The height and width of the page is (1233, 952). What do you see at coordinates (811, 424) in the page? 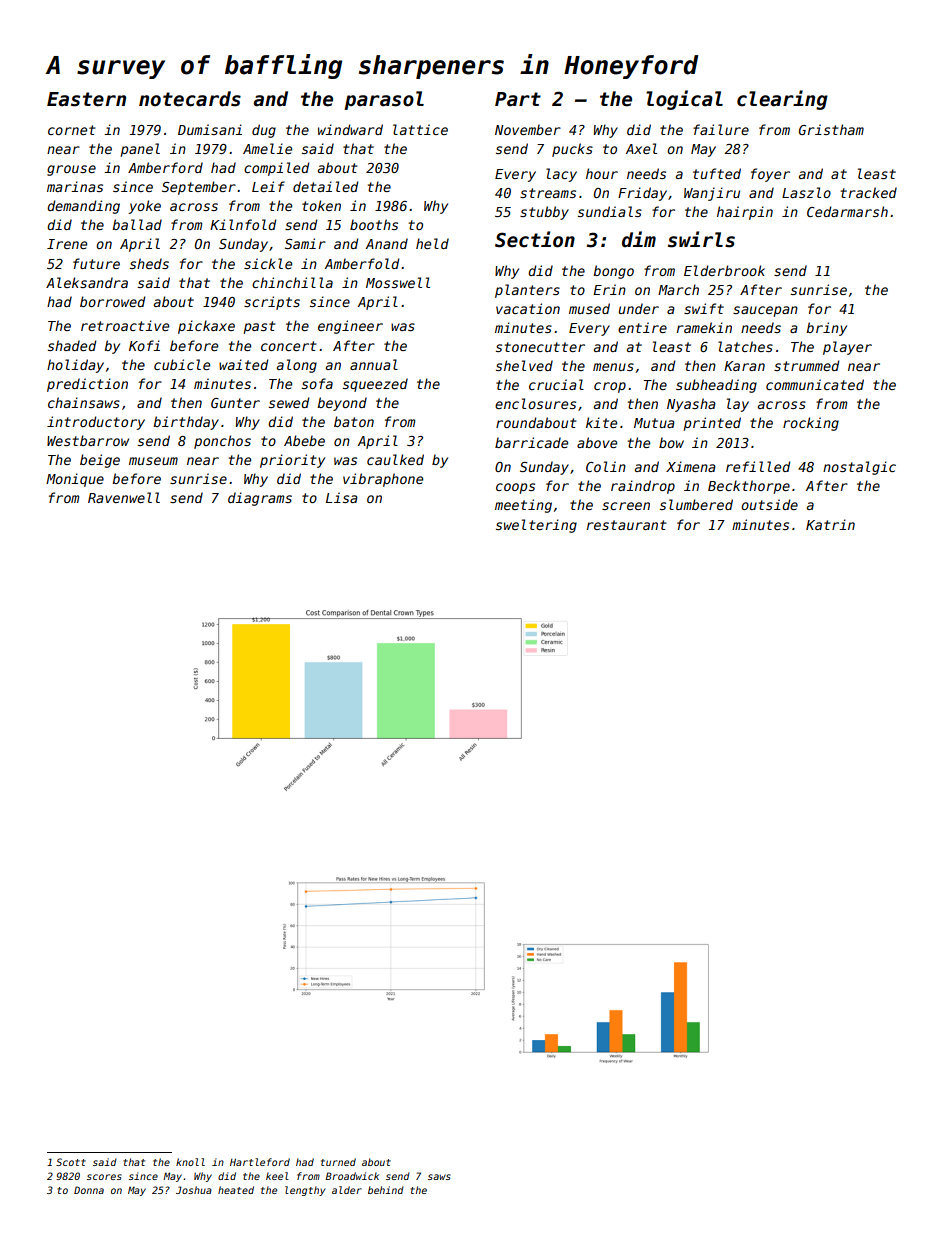
I see `rocking` at bounding box center [811, 424].
